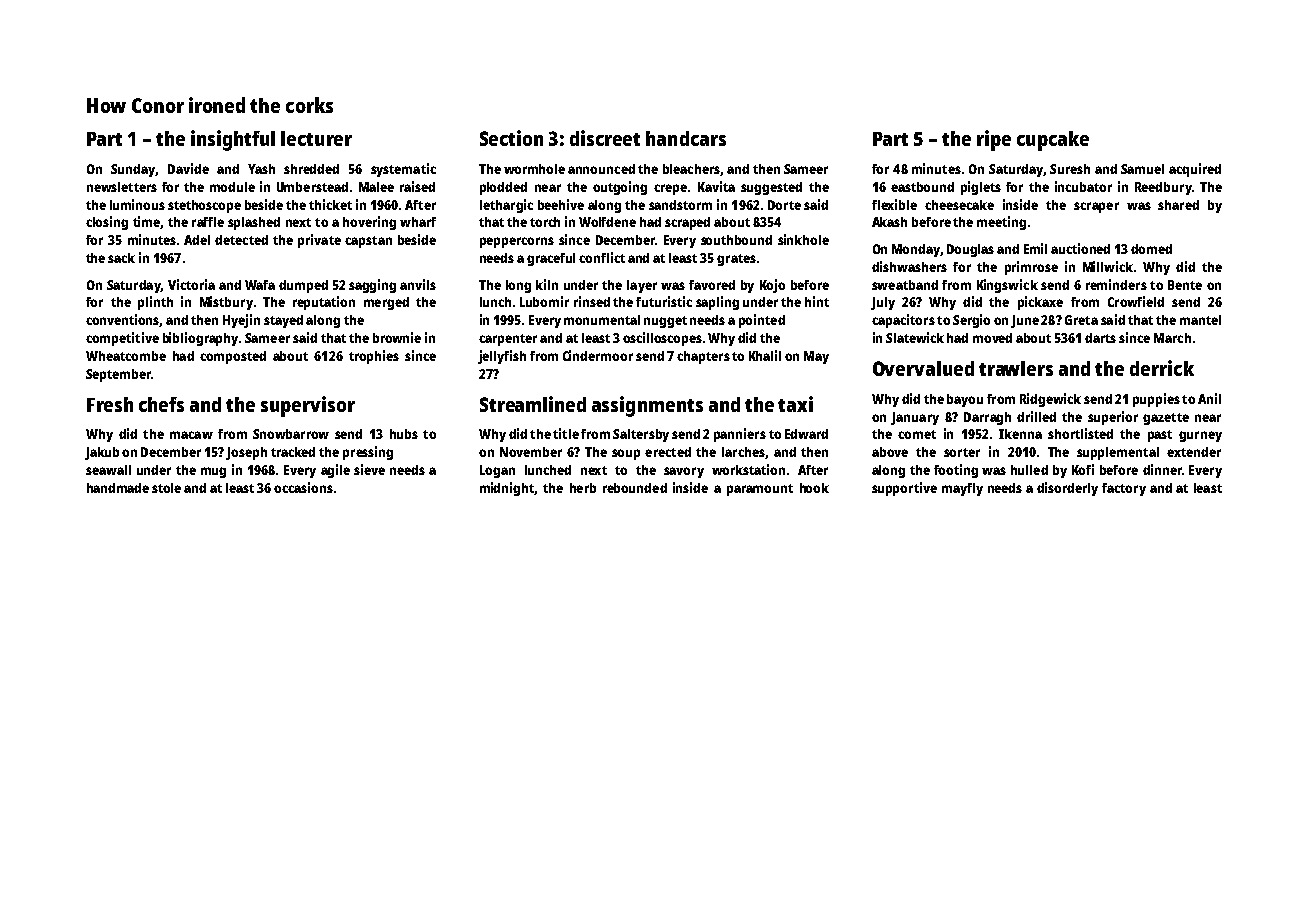 Image resolution: width=1308 pixels, height=924 pixels. I want to click on drilled, so click(1036, 416).
